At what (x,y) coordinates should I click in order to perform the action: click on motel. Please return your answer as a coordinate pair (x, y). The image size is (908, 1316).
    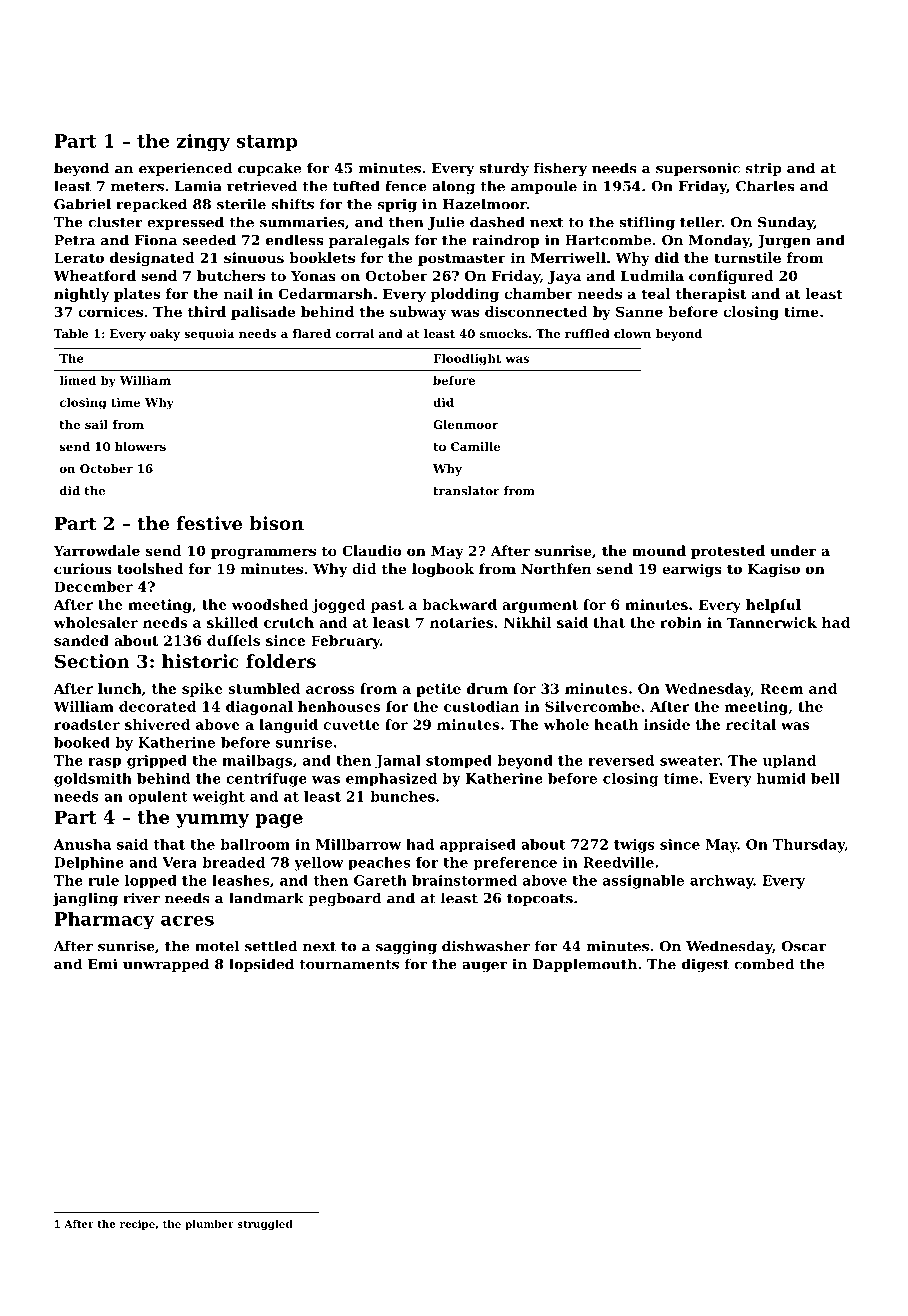
    Looking at the image, I should click on (217, 946).
